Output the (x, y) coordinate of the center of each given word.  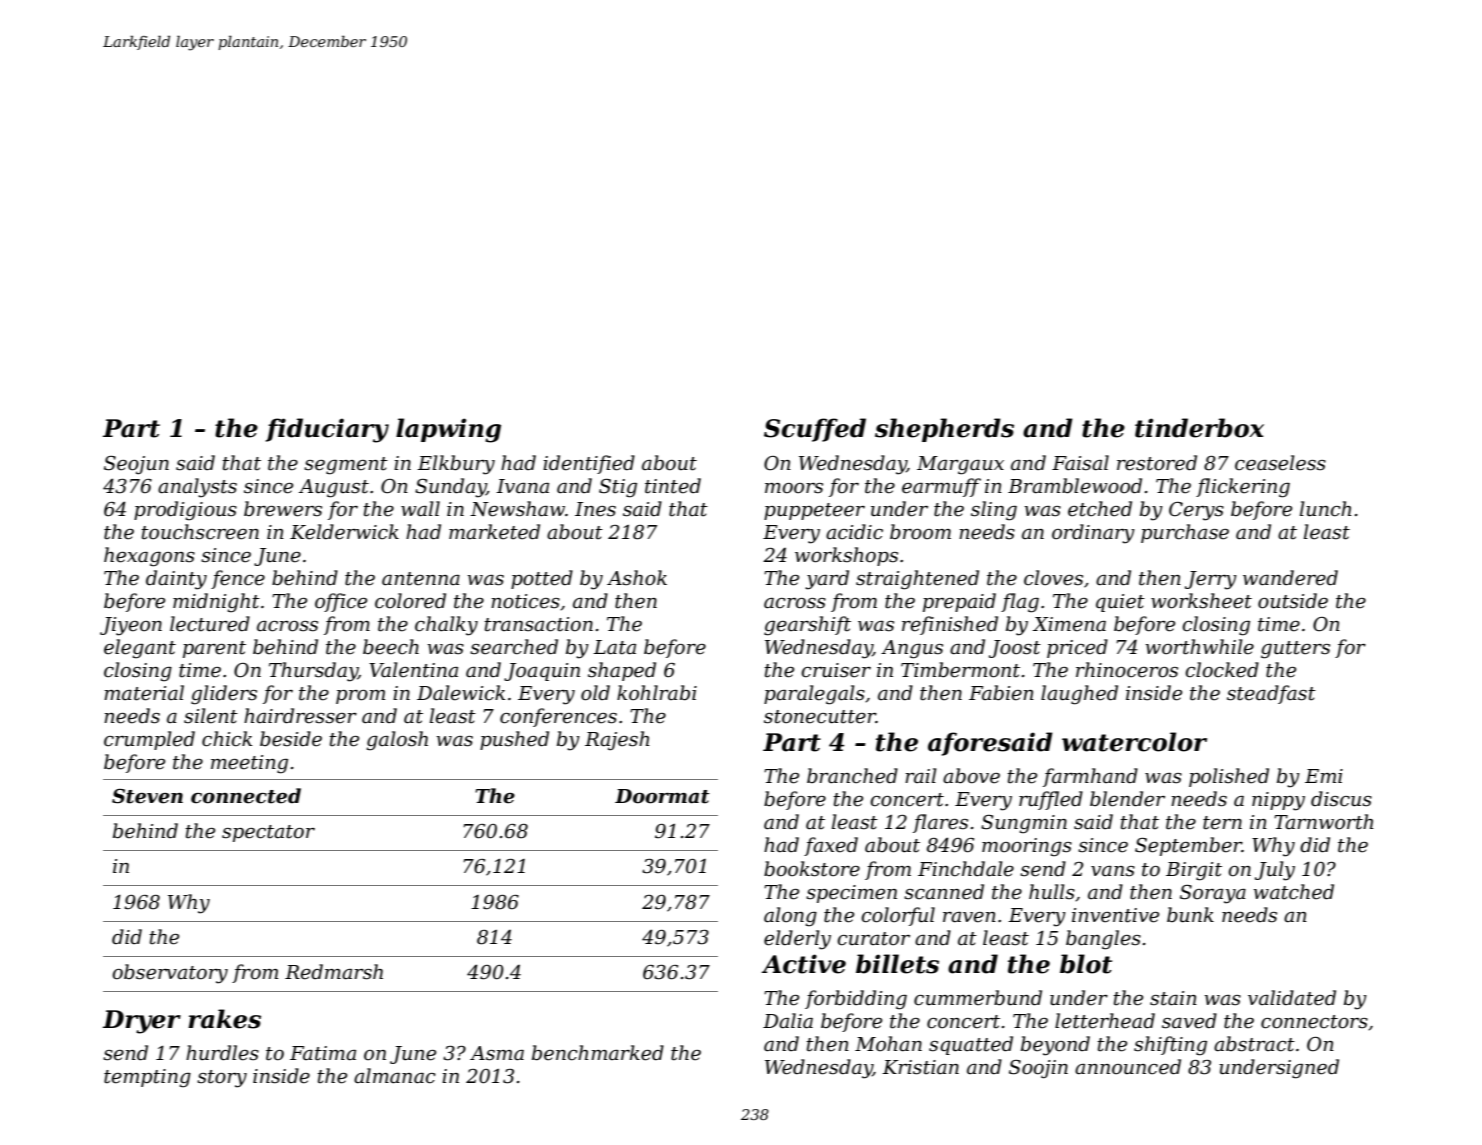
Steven (147, 796)
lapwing (448, 430)
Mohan (888, 1044)
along (790, 917)
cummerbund (978, 998)
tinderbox (1199, 428)
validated (1292, 998)
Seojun (136, 465)
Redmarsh (334, 972)
